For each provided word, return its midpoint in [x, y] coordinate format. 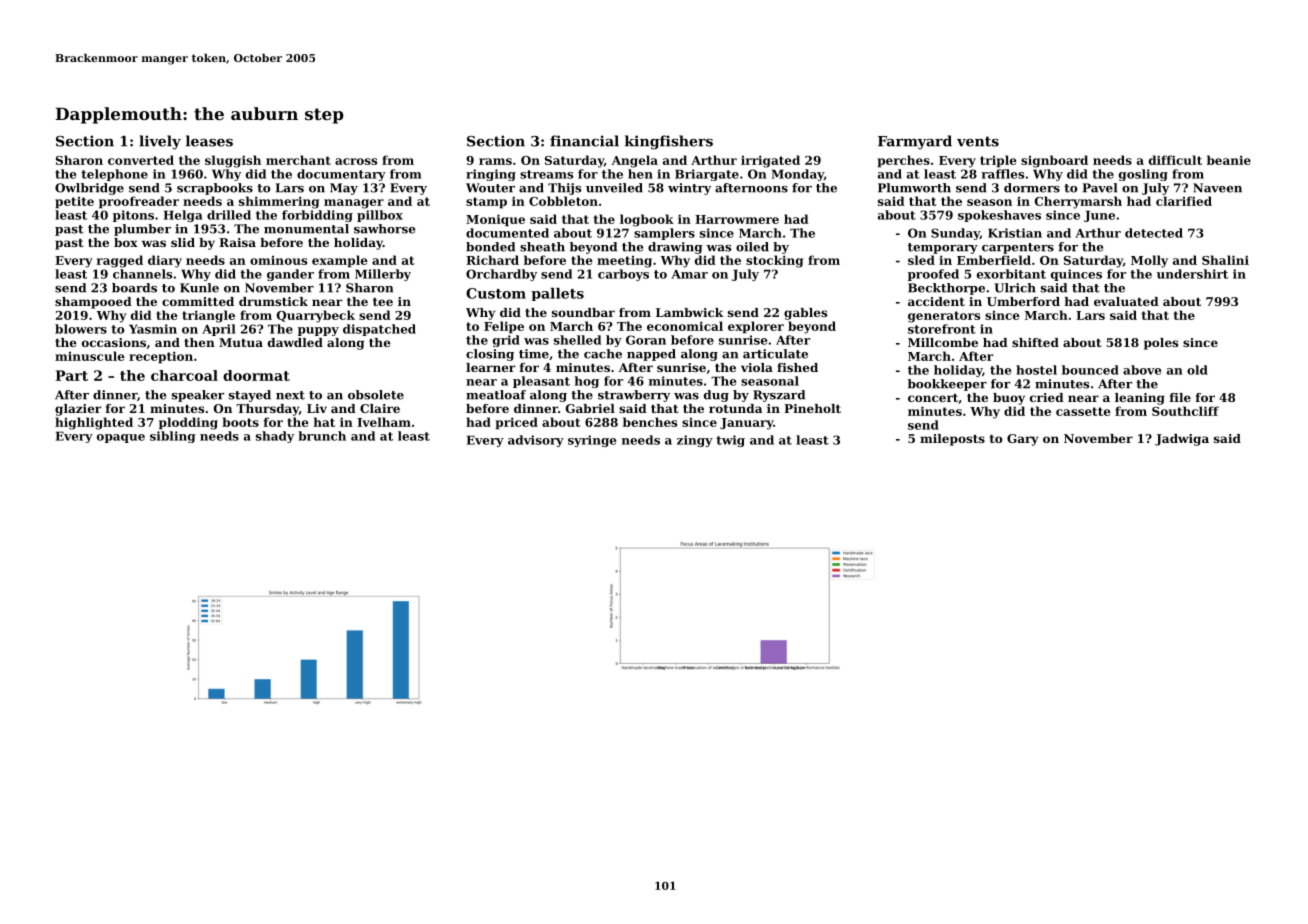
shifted [1035, 342]
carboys [623, 275]
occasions [114, 342]
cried [1047, 397]
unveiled [614, 188]
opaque [121, 438]
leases [209, 141]
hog [587, 382]
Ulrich [1015, 288]
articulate [775, 354]
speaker [198, 396]
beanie [1229, 160]
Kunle [199, 288]
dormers [1032, 188]
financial [584, 141]
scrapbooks [215, 189]
